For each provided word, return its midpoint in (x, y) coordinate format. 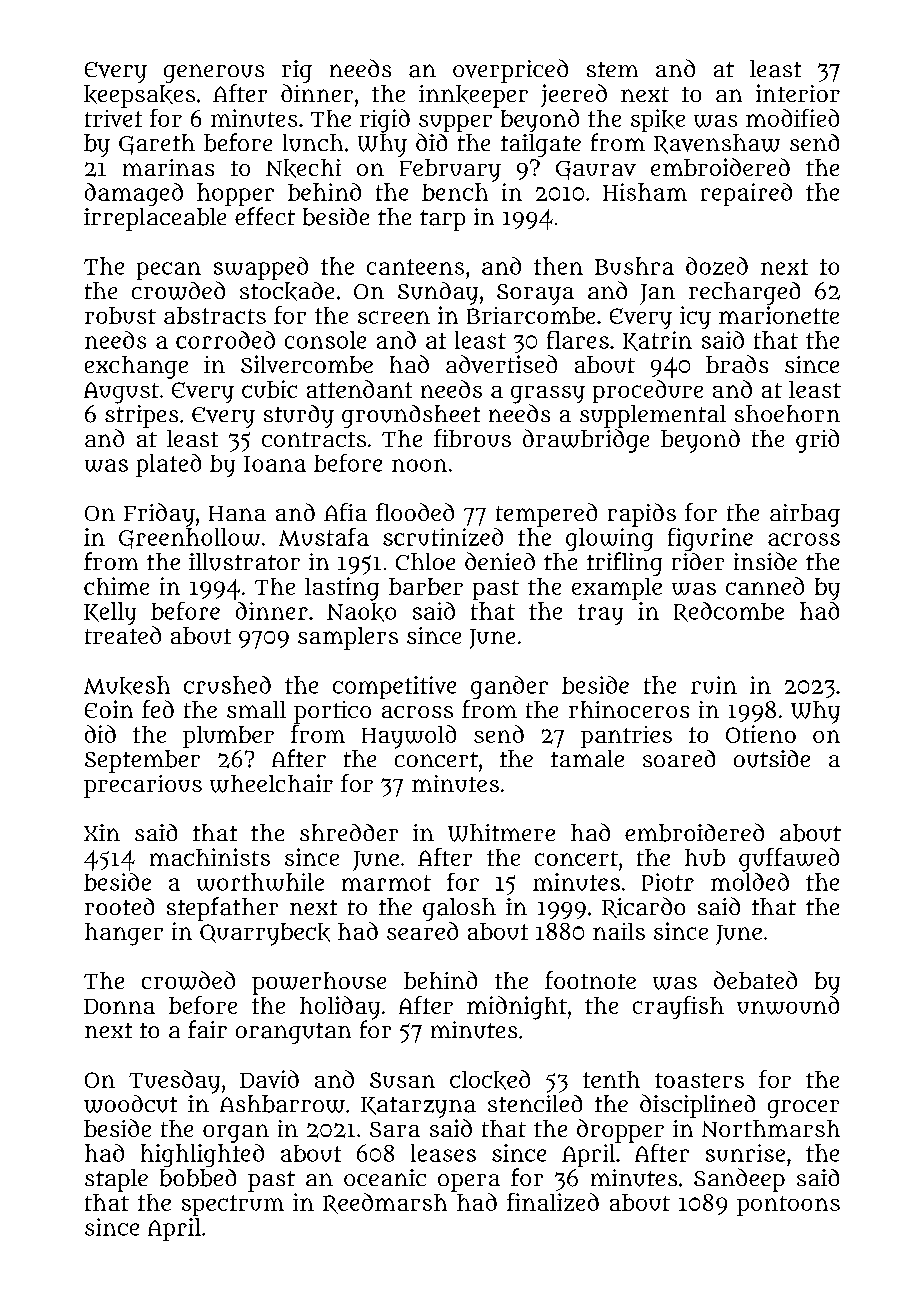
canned (765, 586)
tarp (442, 220)
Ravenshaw (717, 144)
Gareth (157, 144)
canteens (415, 267)
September (142, 761)
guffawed (789, 860)
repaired (746, 194)
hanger (124, 934)
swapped (261, 268)
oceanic (385, 1177)
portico (332, 712)
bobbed (198, 1178)
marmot (386, 883)
